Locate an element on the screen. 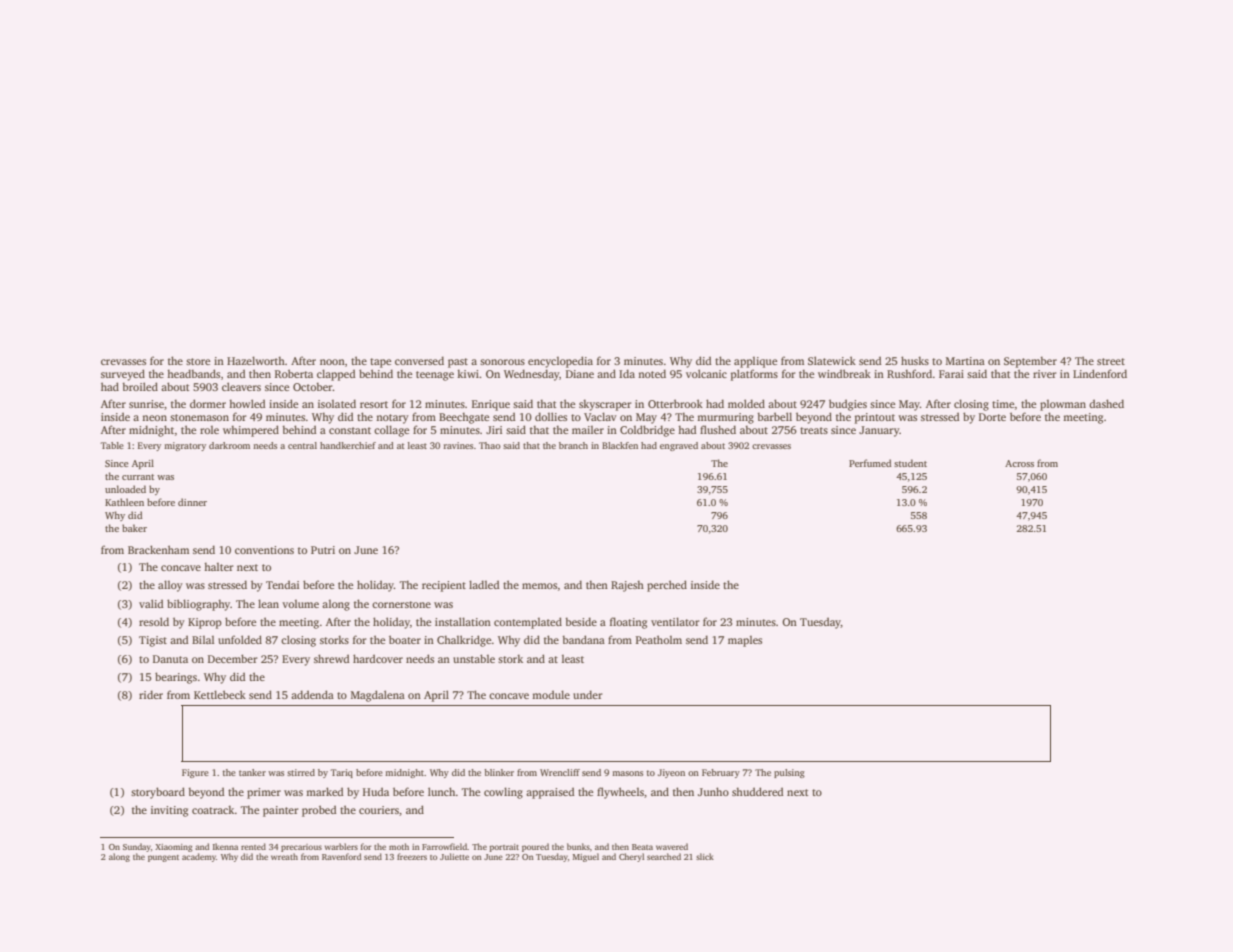  Bilal is located at coordinates (203, 640).
